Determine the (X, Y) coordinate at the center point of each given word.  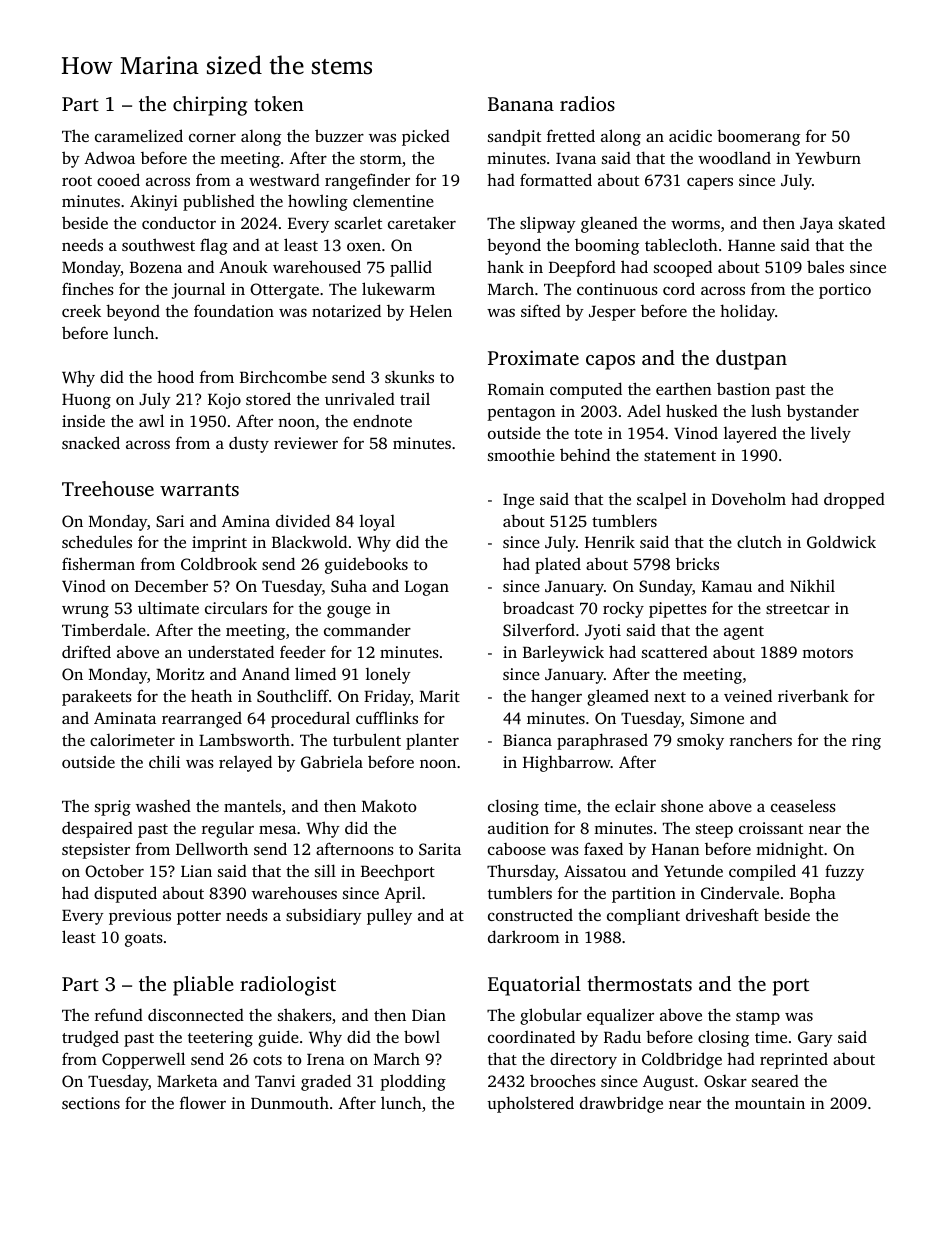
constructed (530, 915)
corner (212, 138)
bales (825, 266)
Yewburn (828, 157)
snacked (91, 442)
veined (748, 695)
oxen (364, 247)
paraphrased (602, 741)
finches (88, 288)
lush (766, 410)
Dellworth (212, 848)
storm (381, 159)
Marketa (187, 1080)
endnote (382, 421)
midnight (789, 850)
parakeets (97, 698)
